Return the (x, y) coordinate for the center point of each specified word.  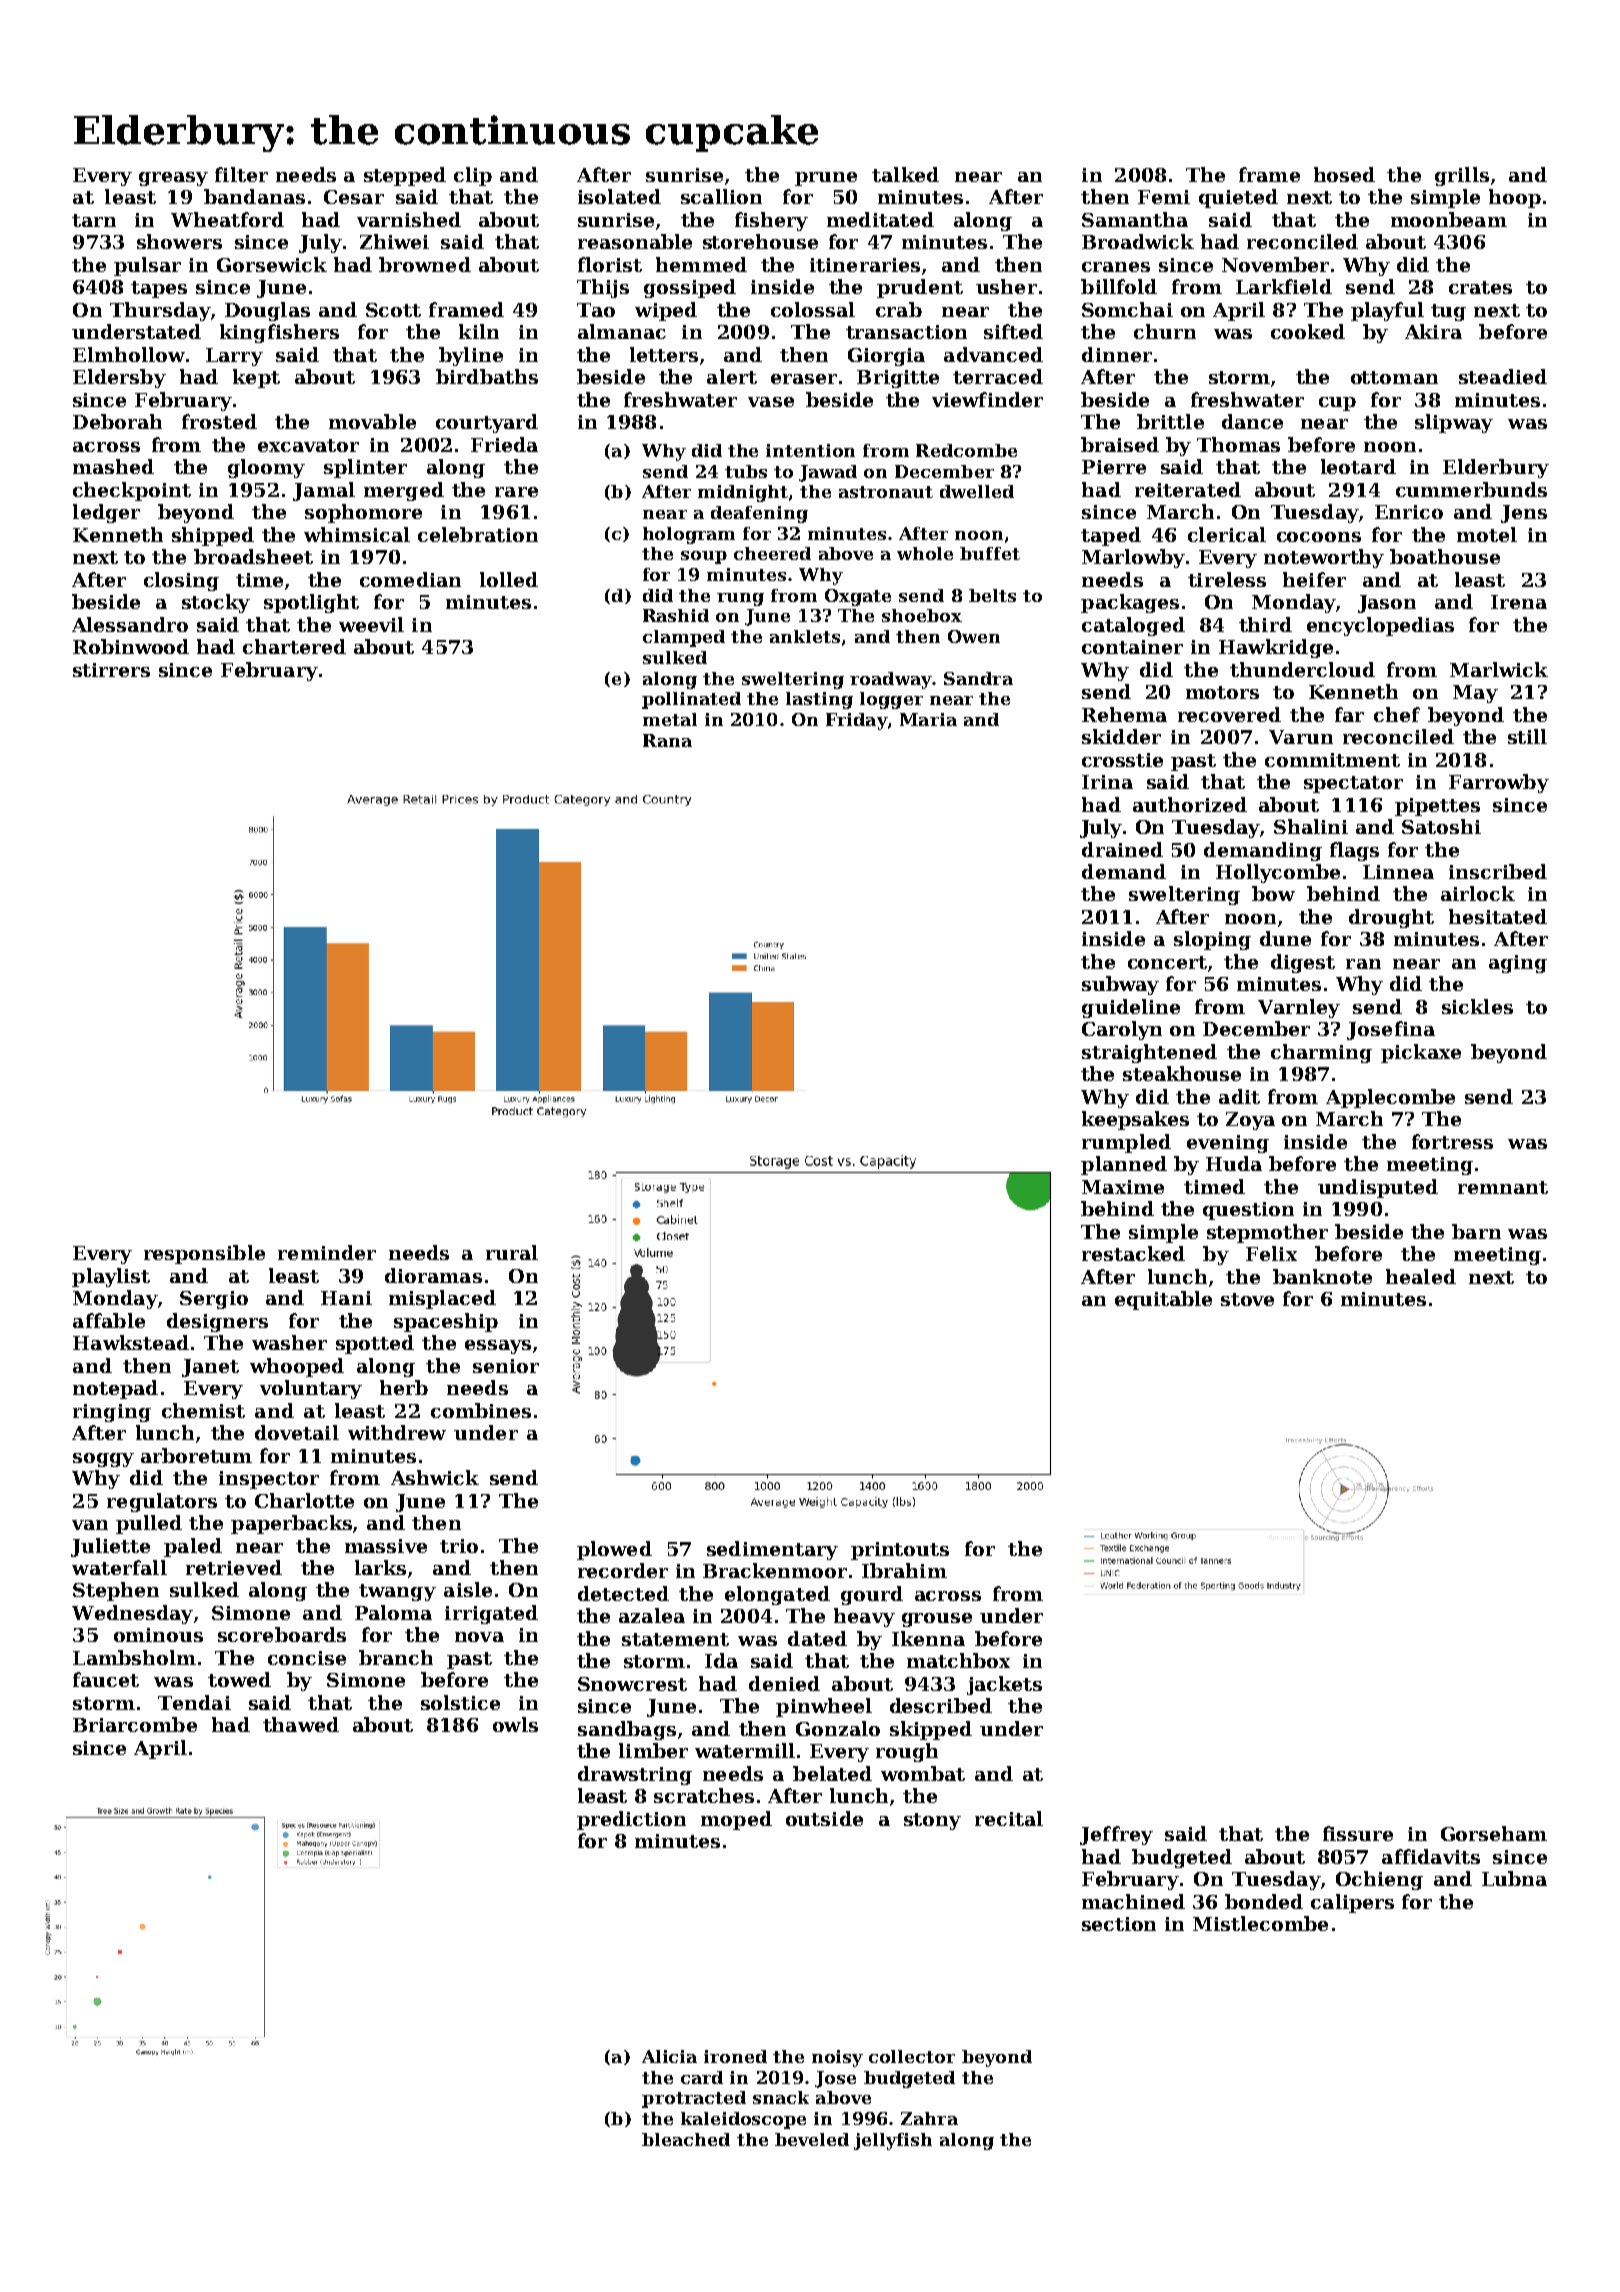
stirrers (111, 670)
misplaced (442, 1299)
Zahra (929, 2118)
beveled (812, 2139)
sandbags (627, 1730)
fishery (771, 221)
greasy (173, 179)
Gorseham (1494, 1833)
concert (1167, 962)
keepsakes (1135, 1120)
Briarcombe (135, 1724)
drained (1122, 849)
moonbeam (1449, 219)
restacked (1133, 1253)
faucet (106, 1679)
